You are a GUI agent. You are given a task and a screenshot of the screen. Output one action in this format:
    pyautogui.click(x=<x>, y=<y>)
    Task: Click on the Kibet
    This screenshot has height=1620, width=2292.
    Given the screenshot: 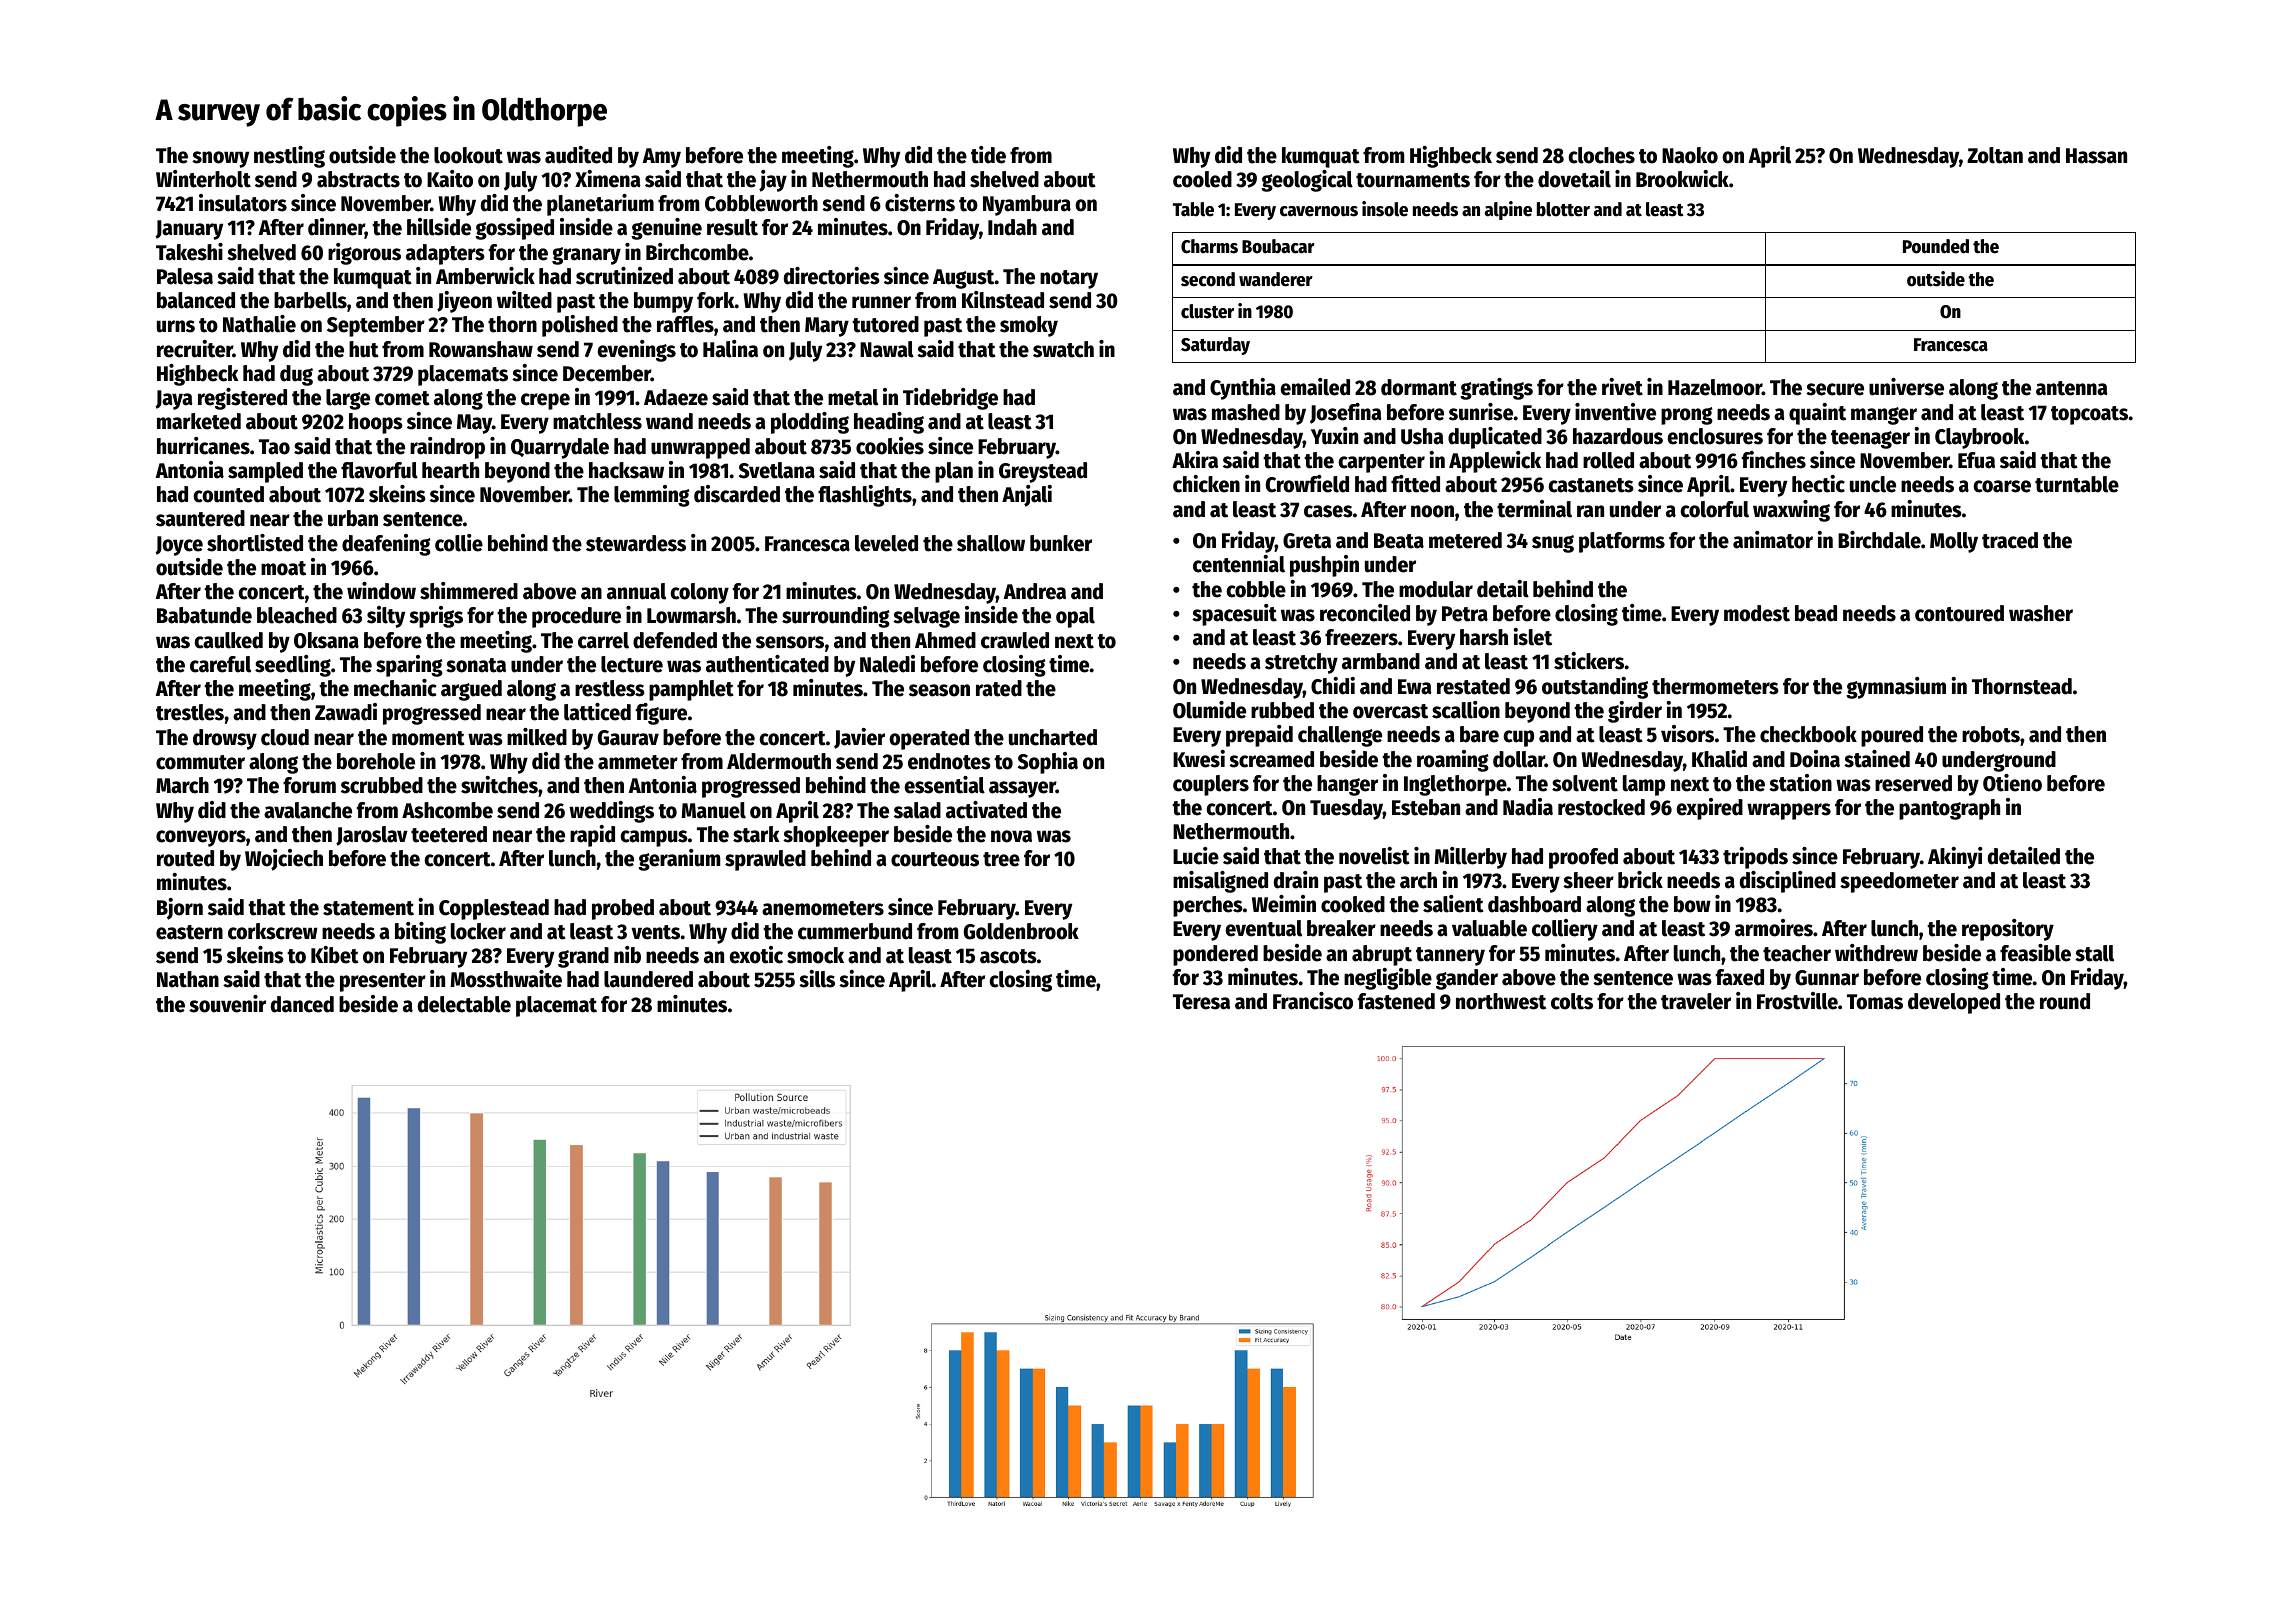 What is the action you would take?
    pyautogui.click(x=335, y=955)
